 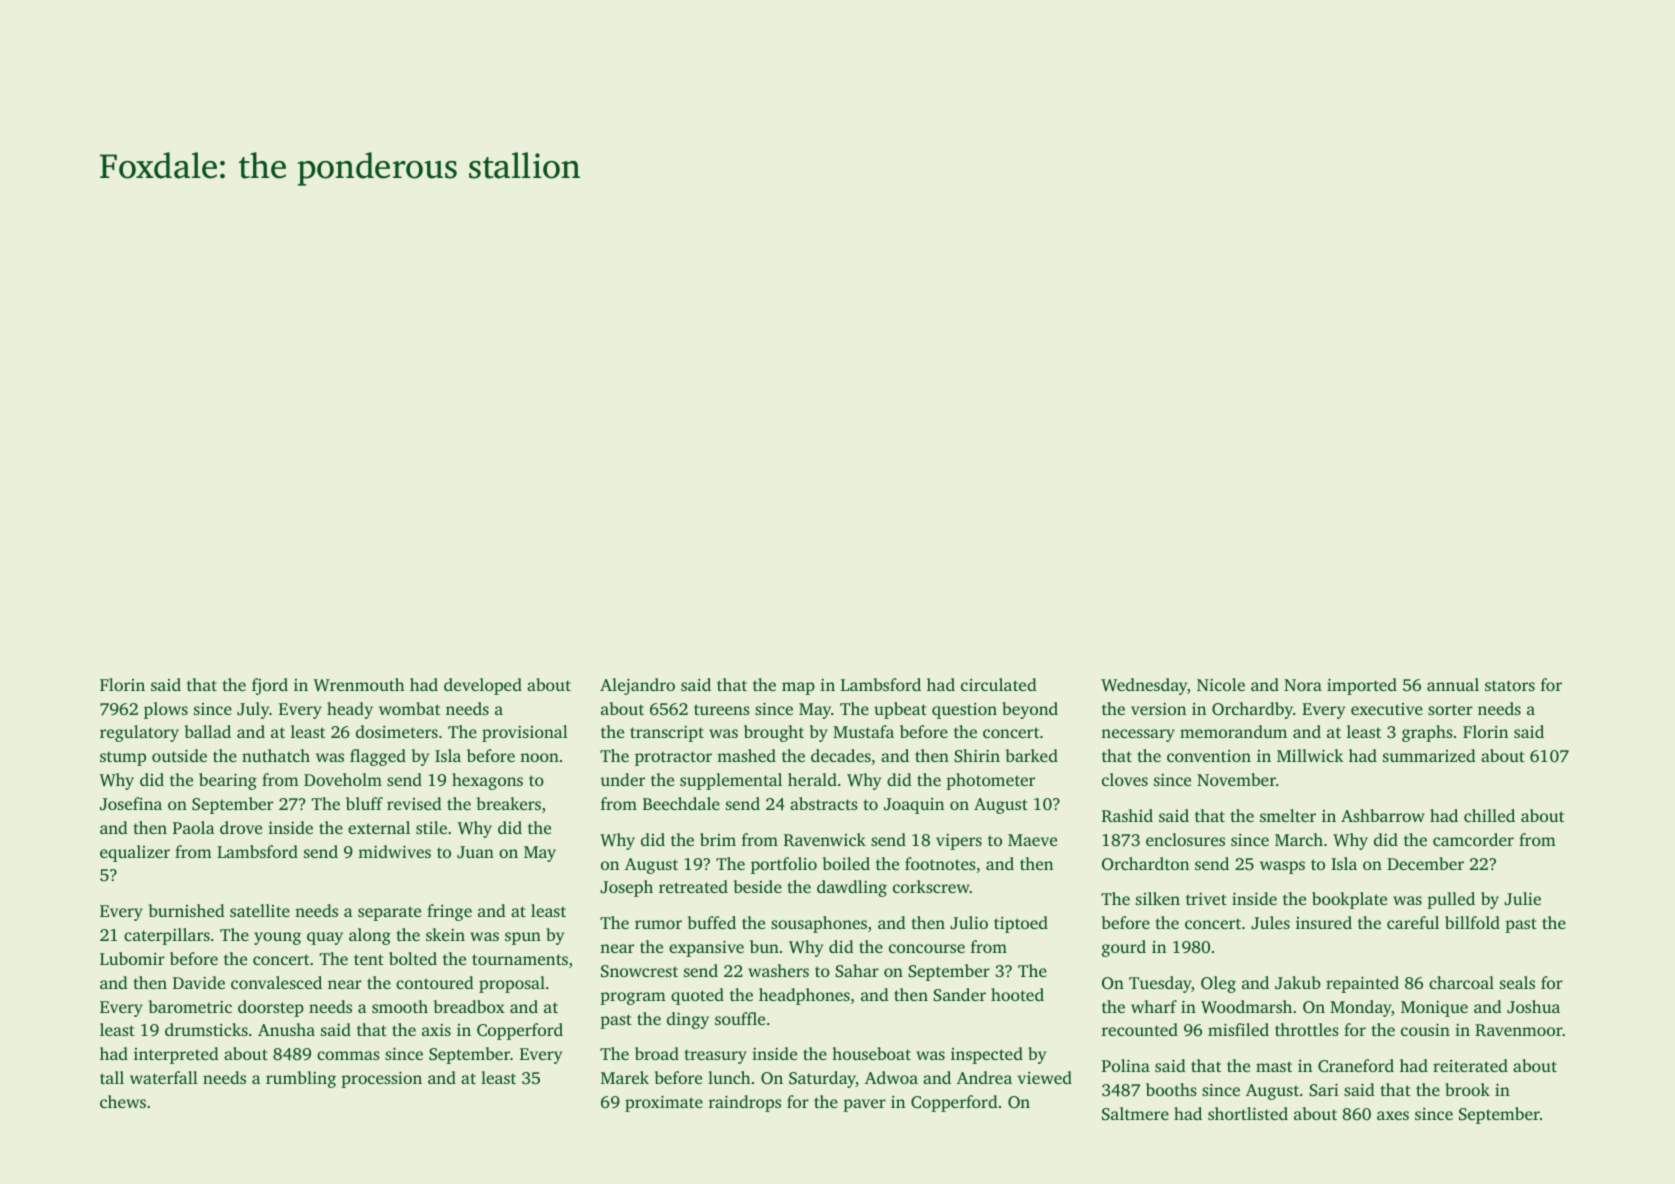 What do you see at coordinates (990, 781) in the page?
I see `photometer` at bounding box center [990, 781].
